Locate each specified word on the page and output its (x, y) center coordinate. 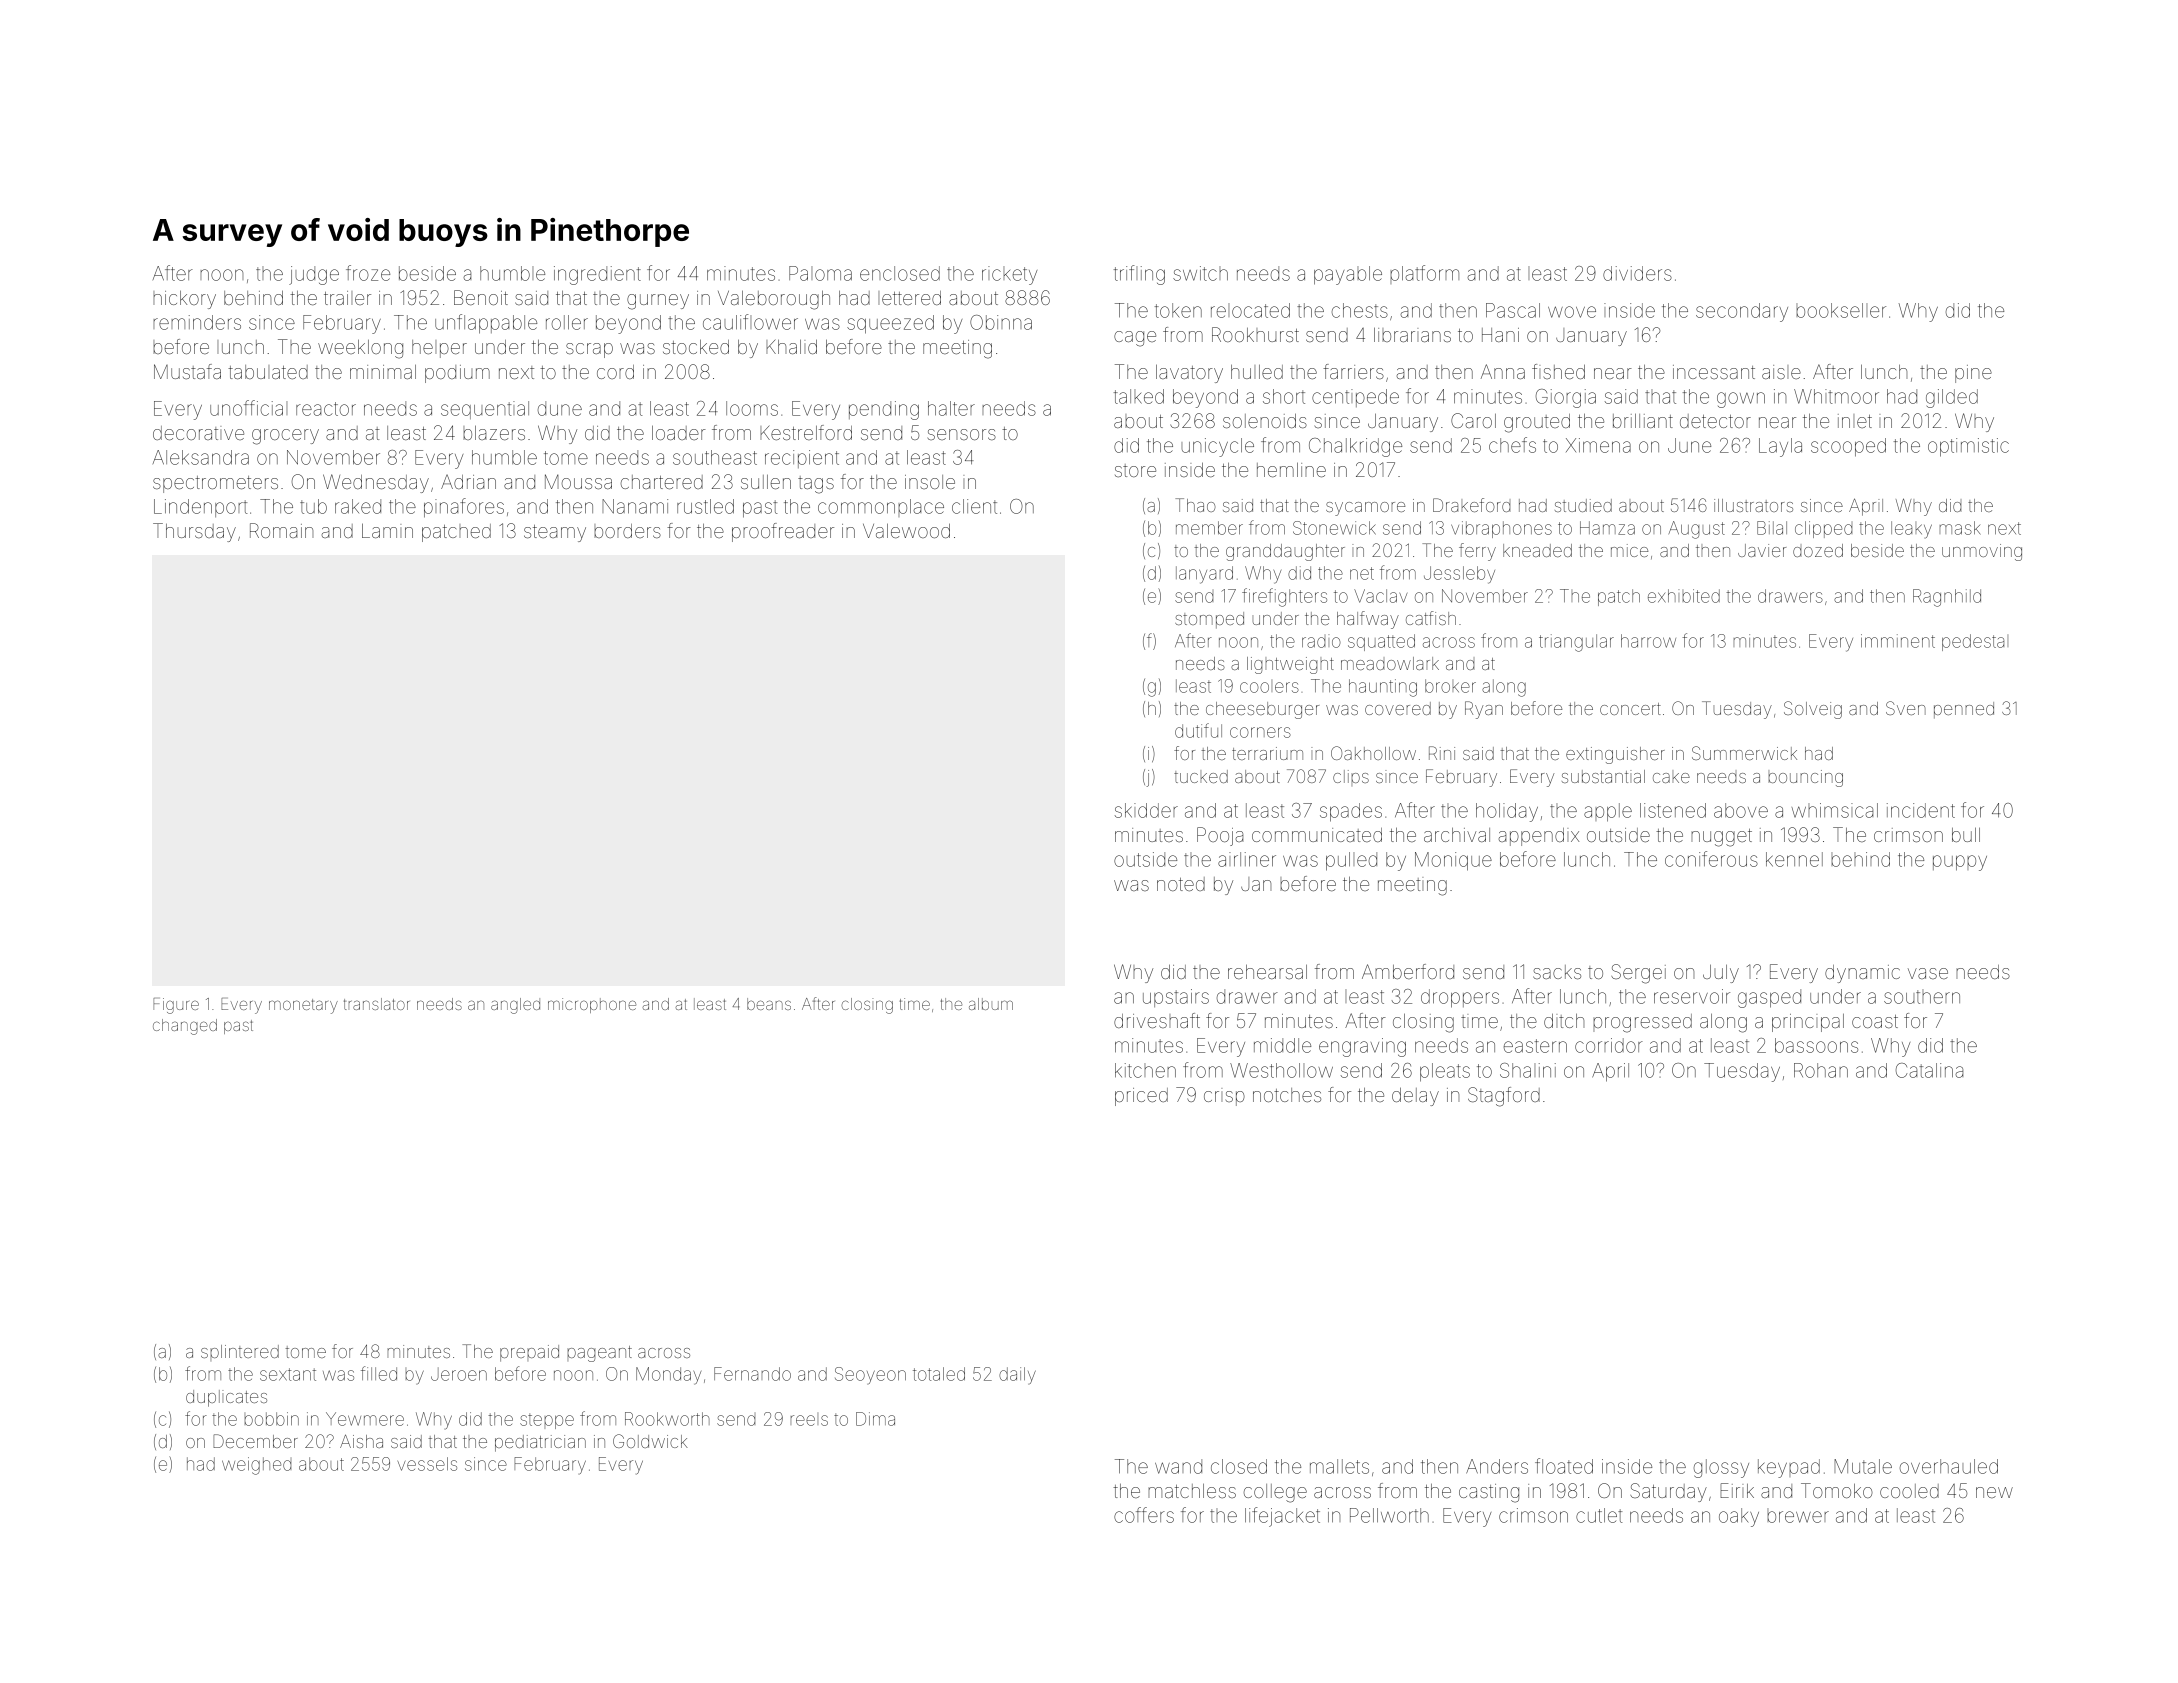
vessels (427, 1464)
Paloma (820, 273)
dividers (1637, 273)
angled (515, 1006)
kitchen (1145, 1070)
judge (314, 275)
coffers (1144, 1515)
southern (1922, 996)
